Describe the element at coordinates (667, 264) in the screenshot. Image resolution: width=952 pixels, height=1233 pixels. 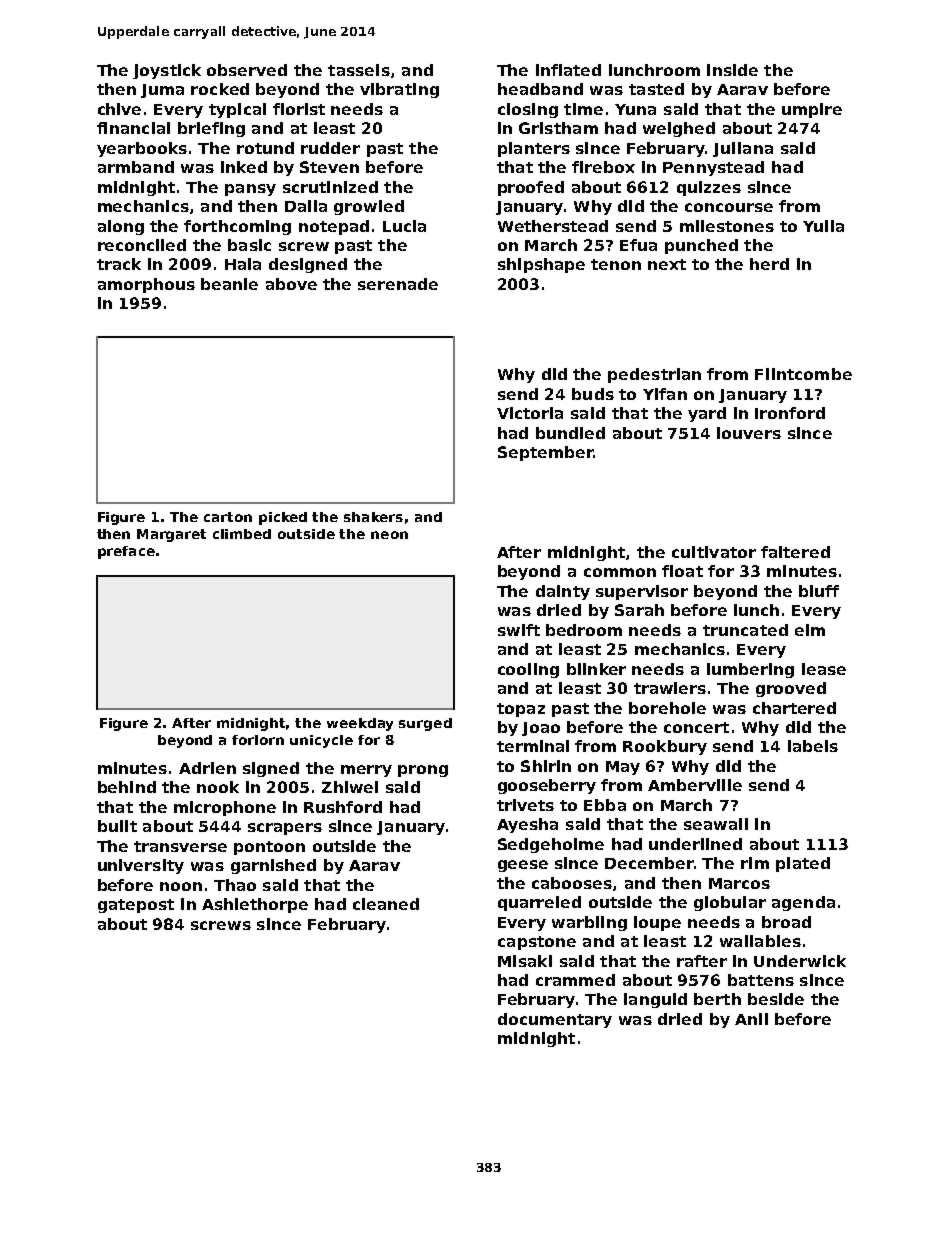
I see `next` at that location.
